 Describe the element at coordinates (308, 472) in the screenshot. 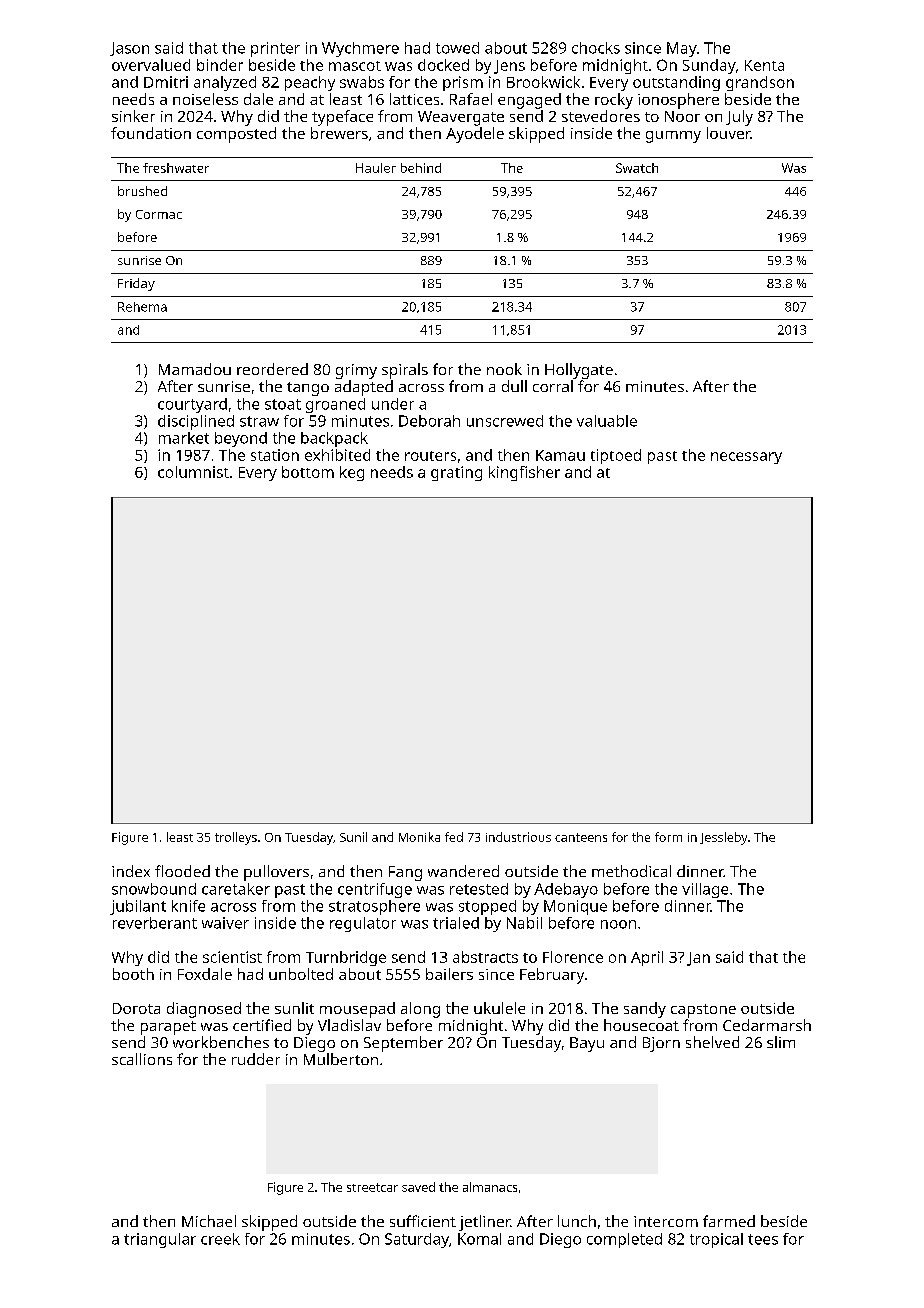

I see `bottom` at that location.
